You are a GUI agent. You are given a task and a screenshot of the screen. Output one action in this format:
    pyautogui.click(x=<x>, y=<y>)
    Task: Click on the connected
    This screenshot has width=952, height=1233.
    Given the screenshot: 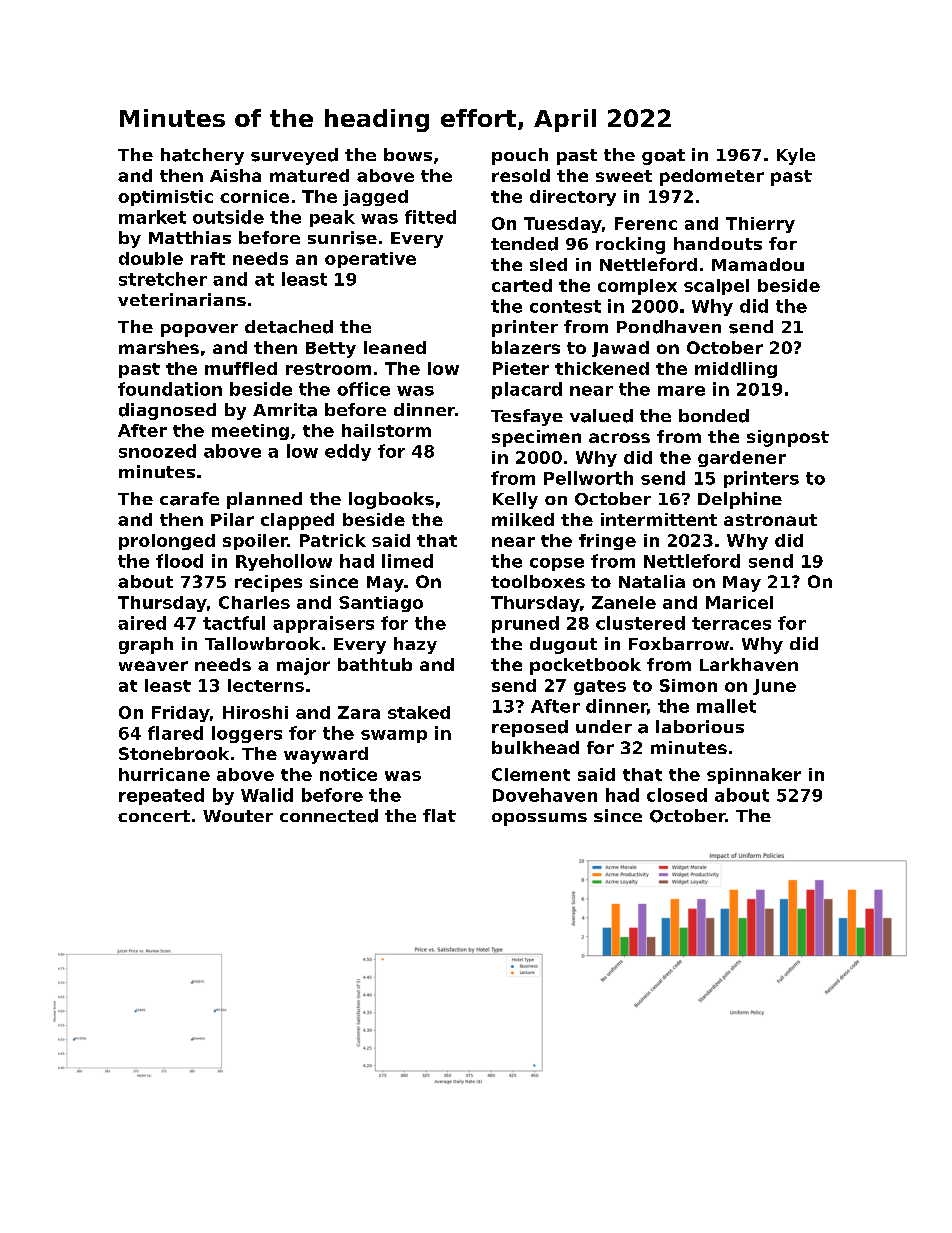 What is the action you would take?
    pyautogui.click(x=329, y=816)
